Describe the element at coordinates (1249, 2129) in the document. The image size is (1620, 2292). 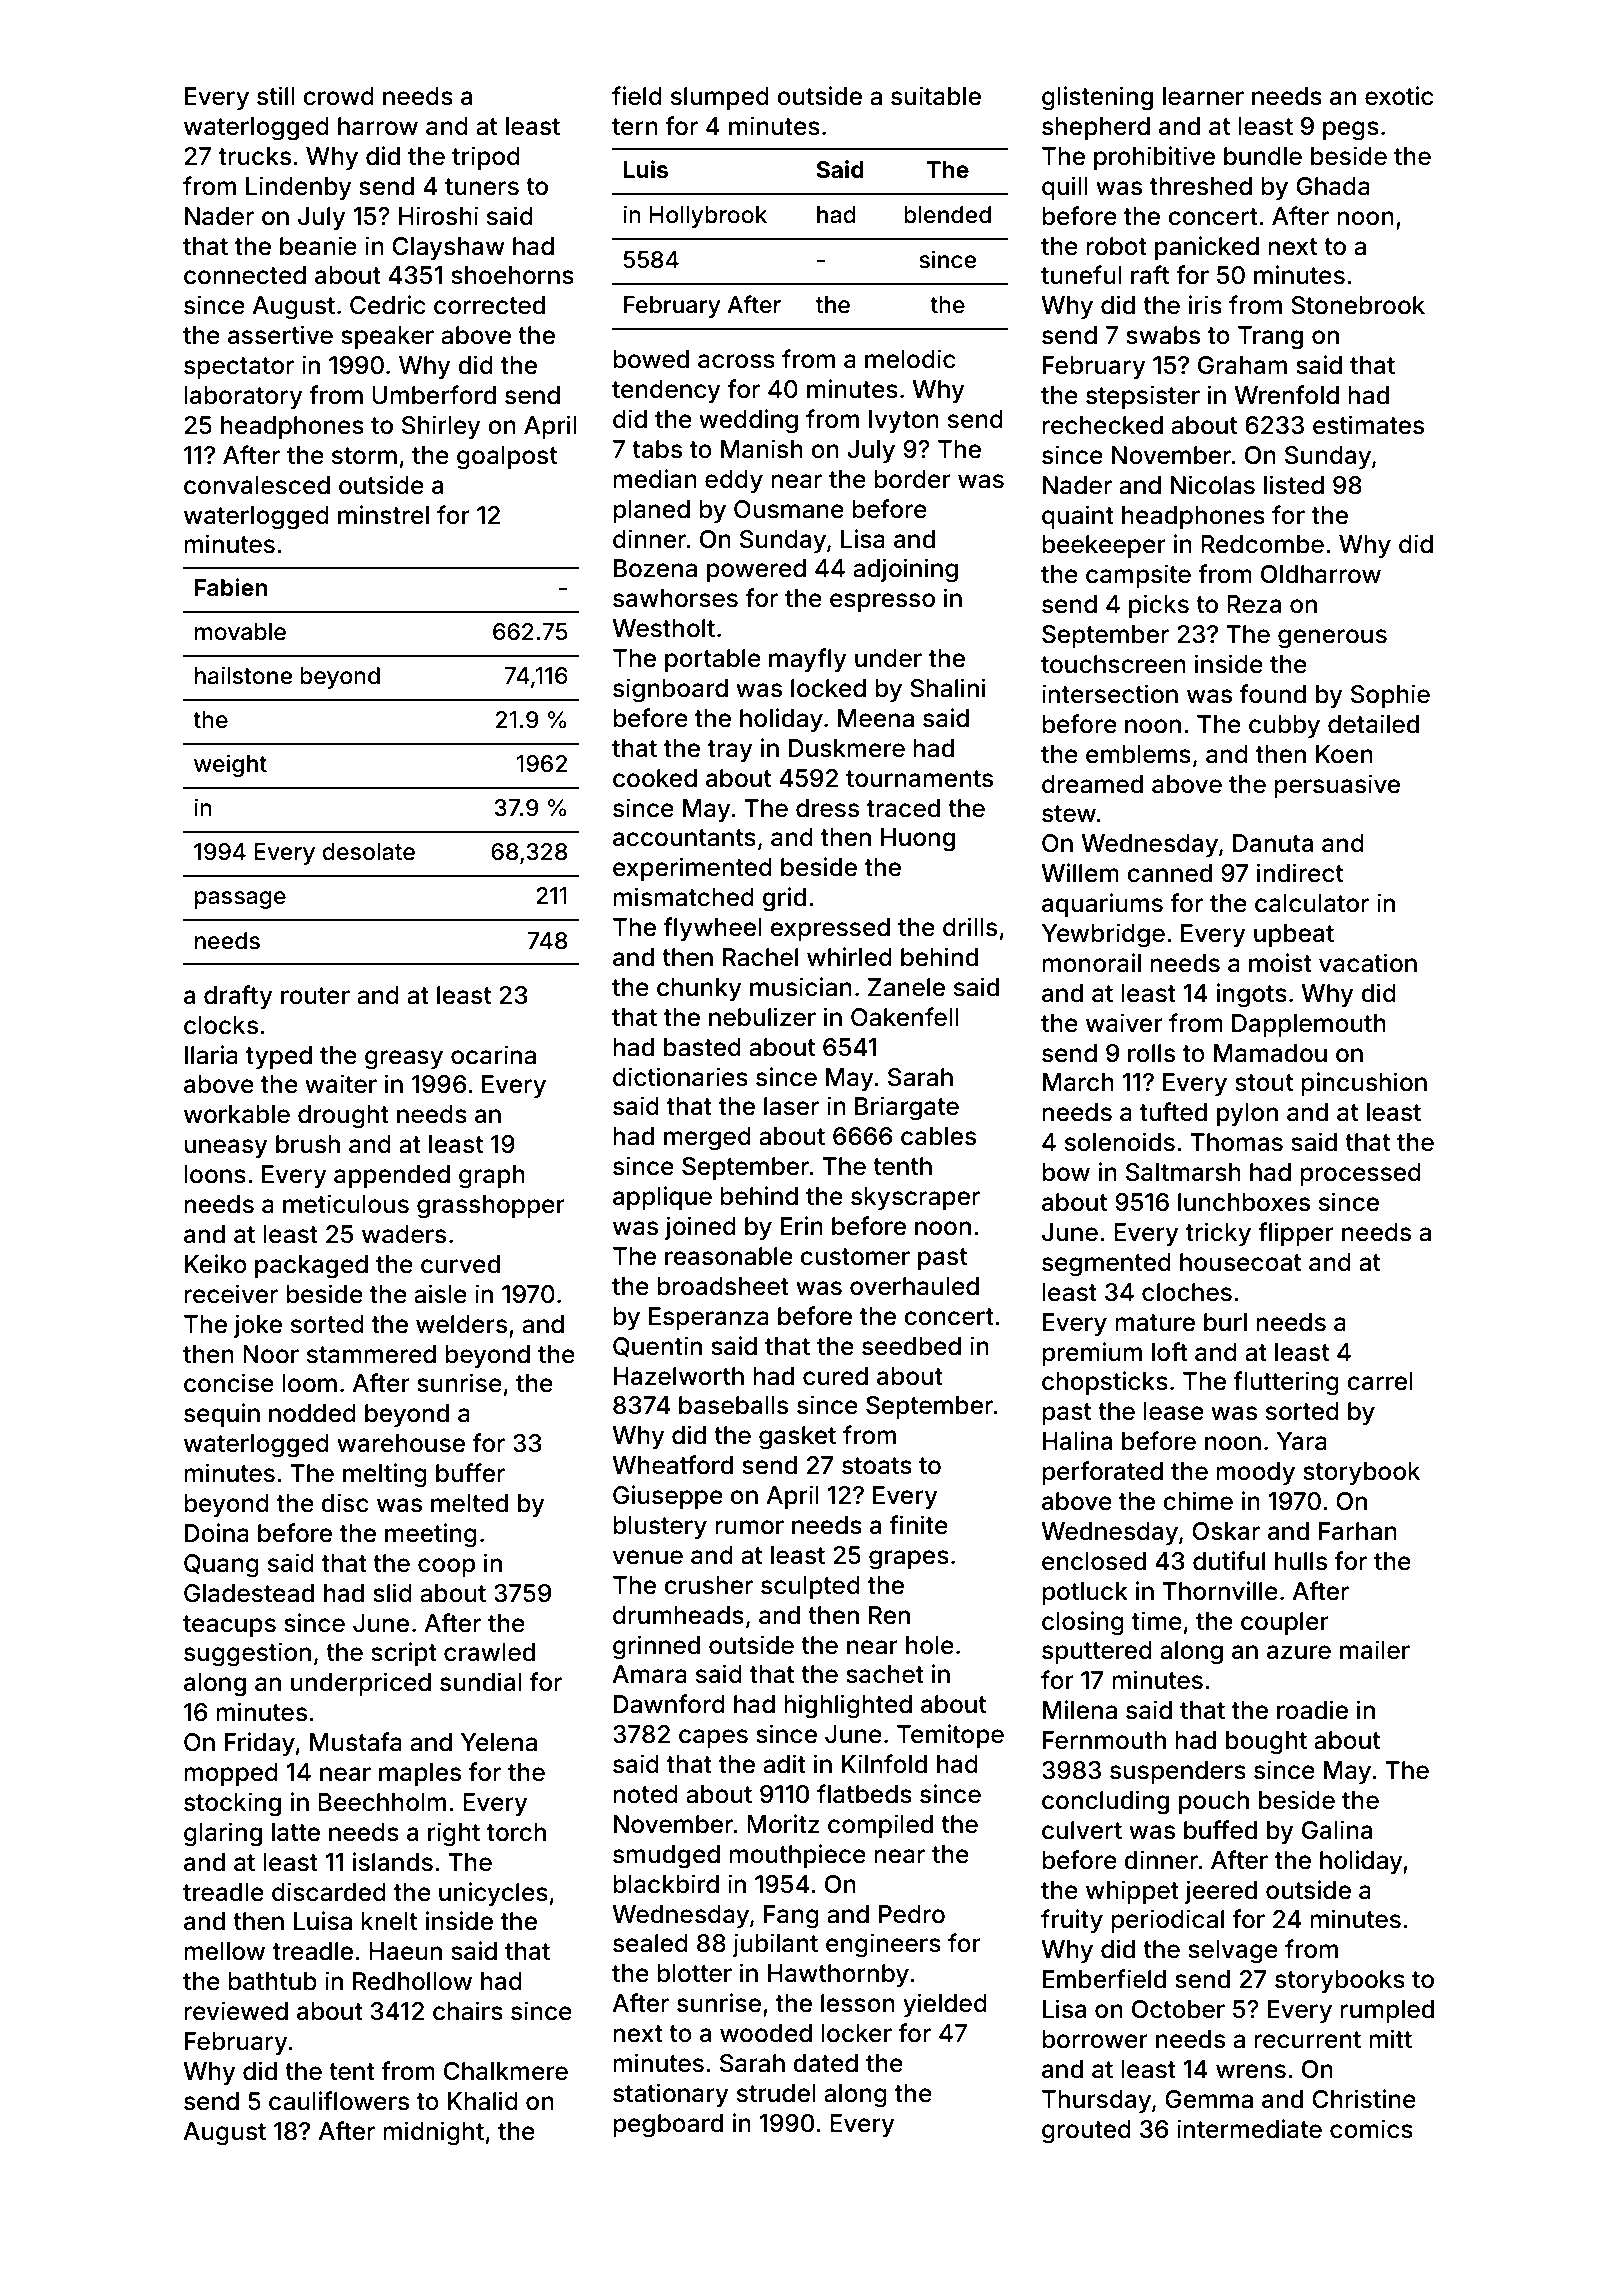
I see `intermediate` at that location.
